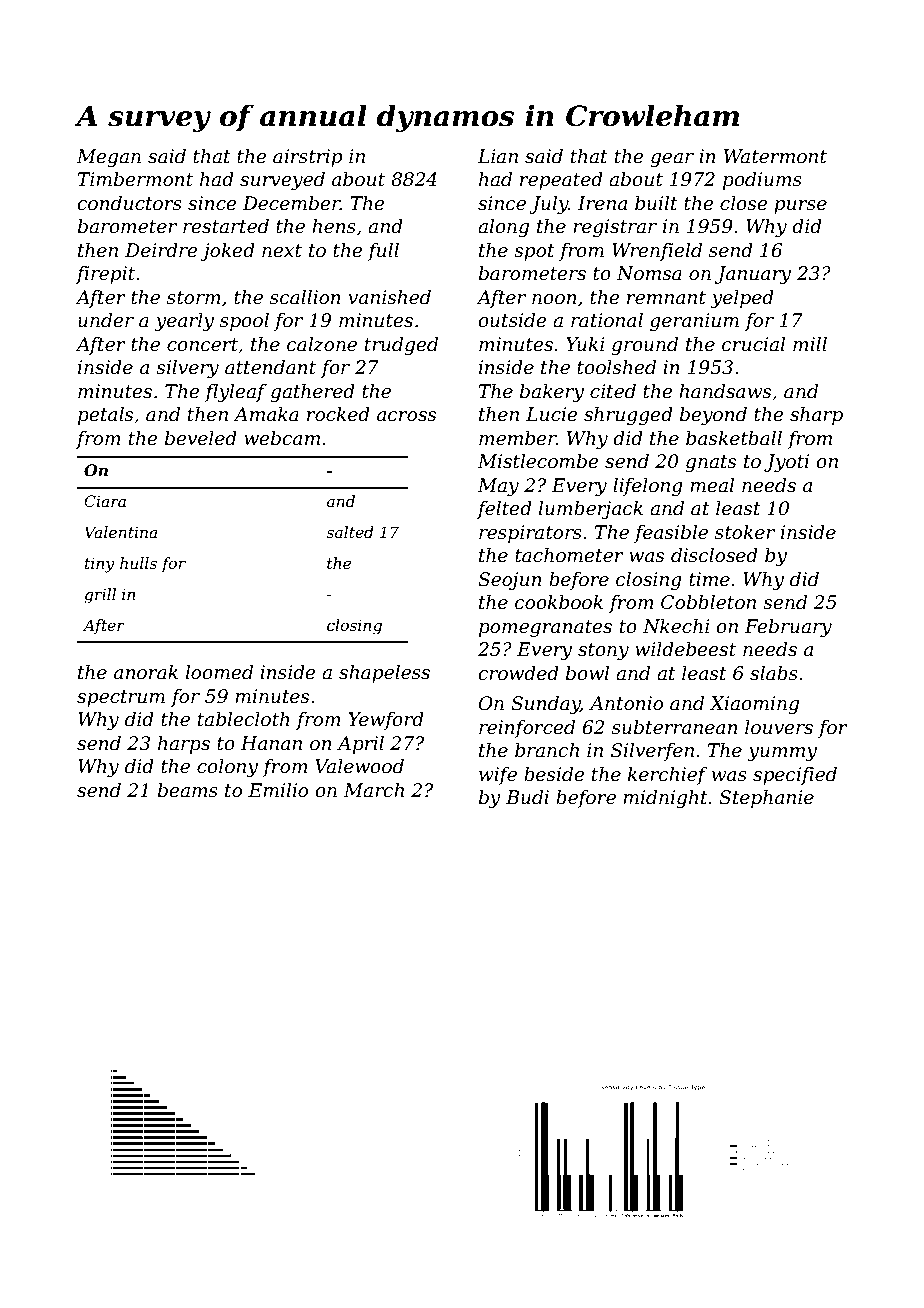 The image size is (924, 1308). I want to click on gear, so click(672, 160).
